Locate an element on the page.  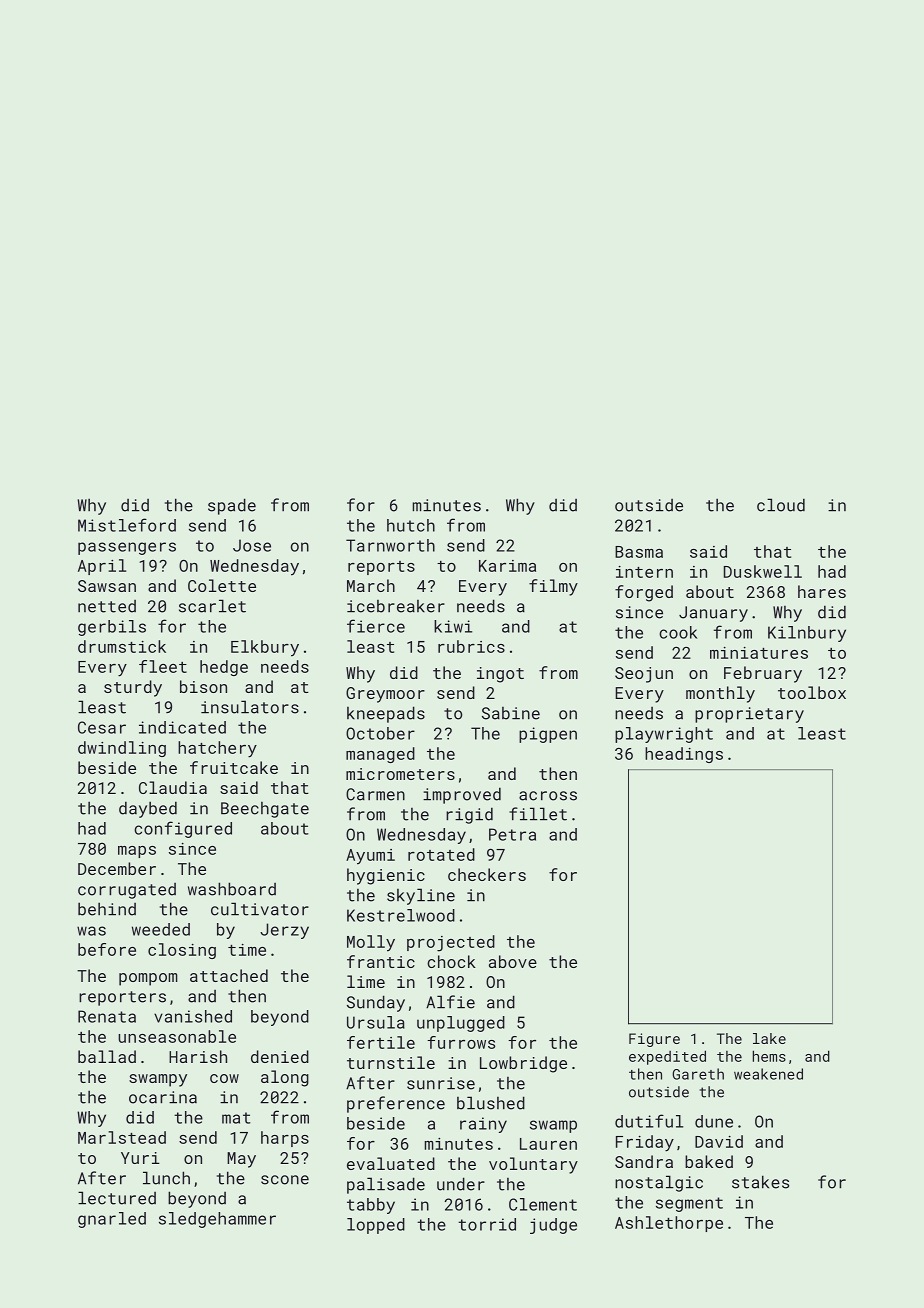
Sabine is located at coordinates (511, 713).
